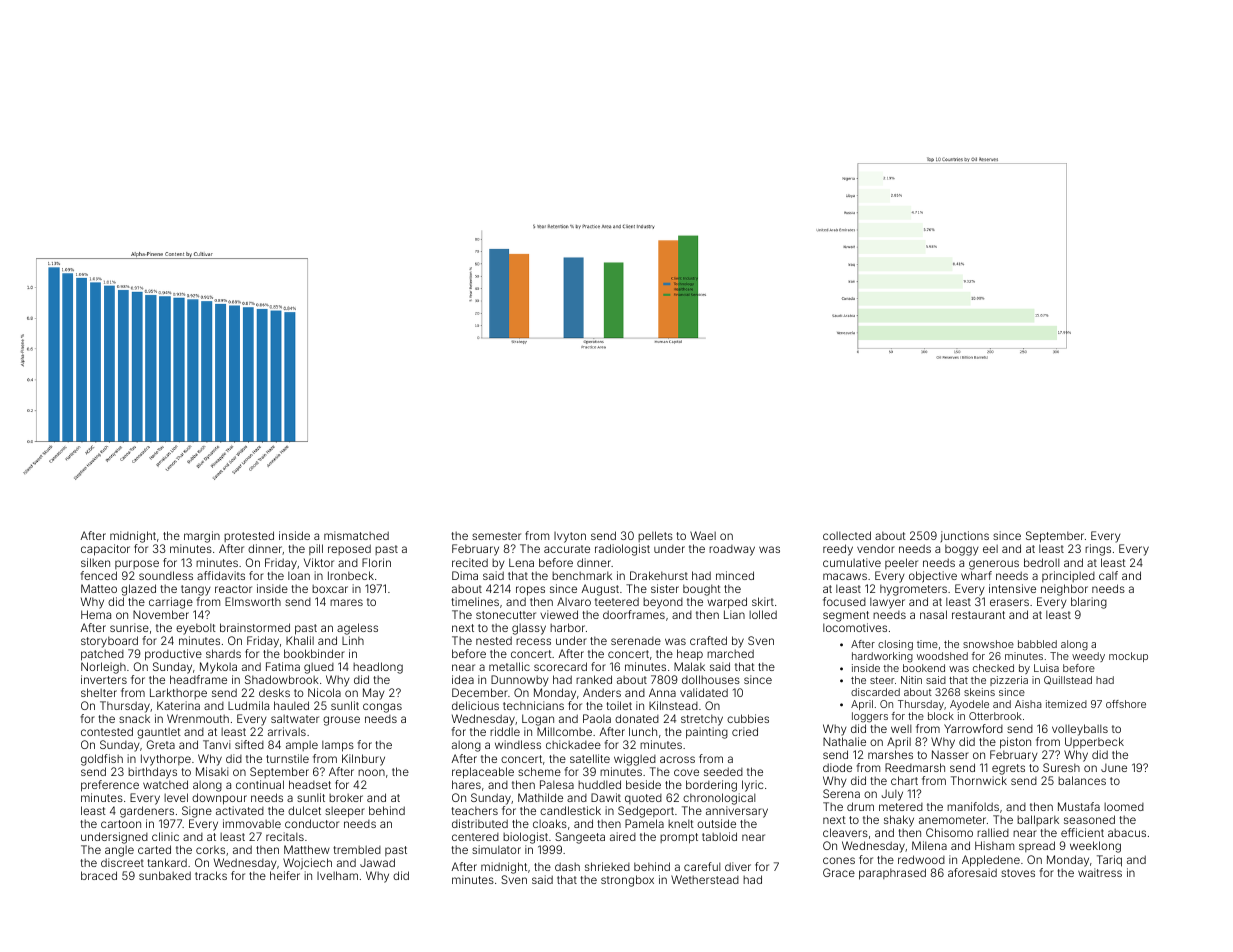  What do you see at coordinates (627, 881) in the screenshot?
I see `strongbox` at bounding box center [627, 881].
